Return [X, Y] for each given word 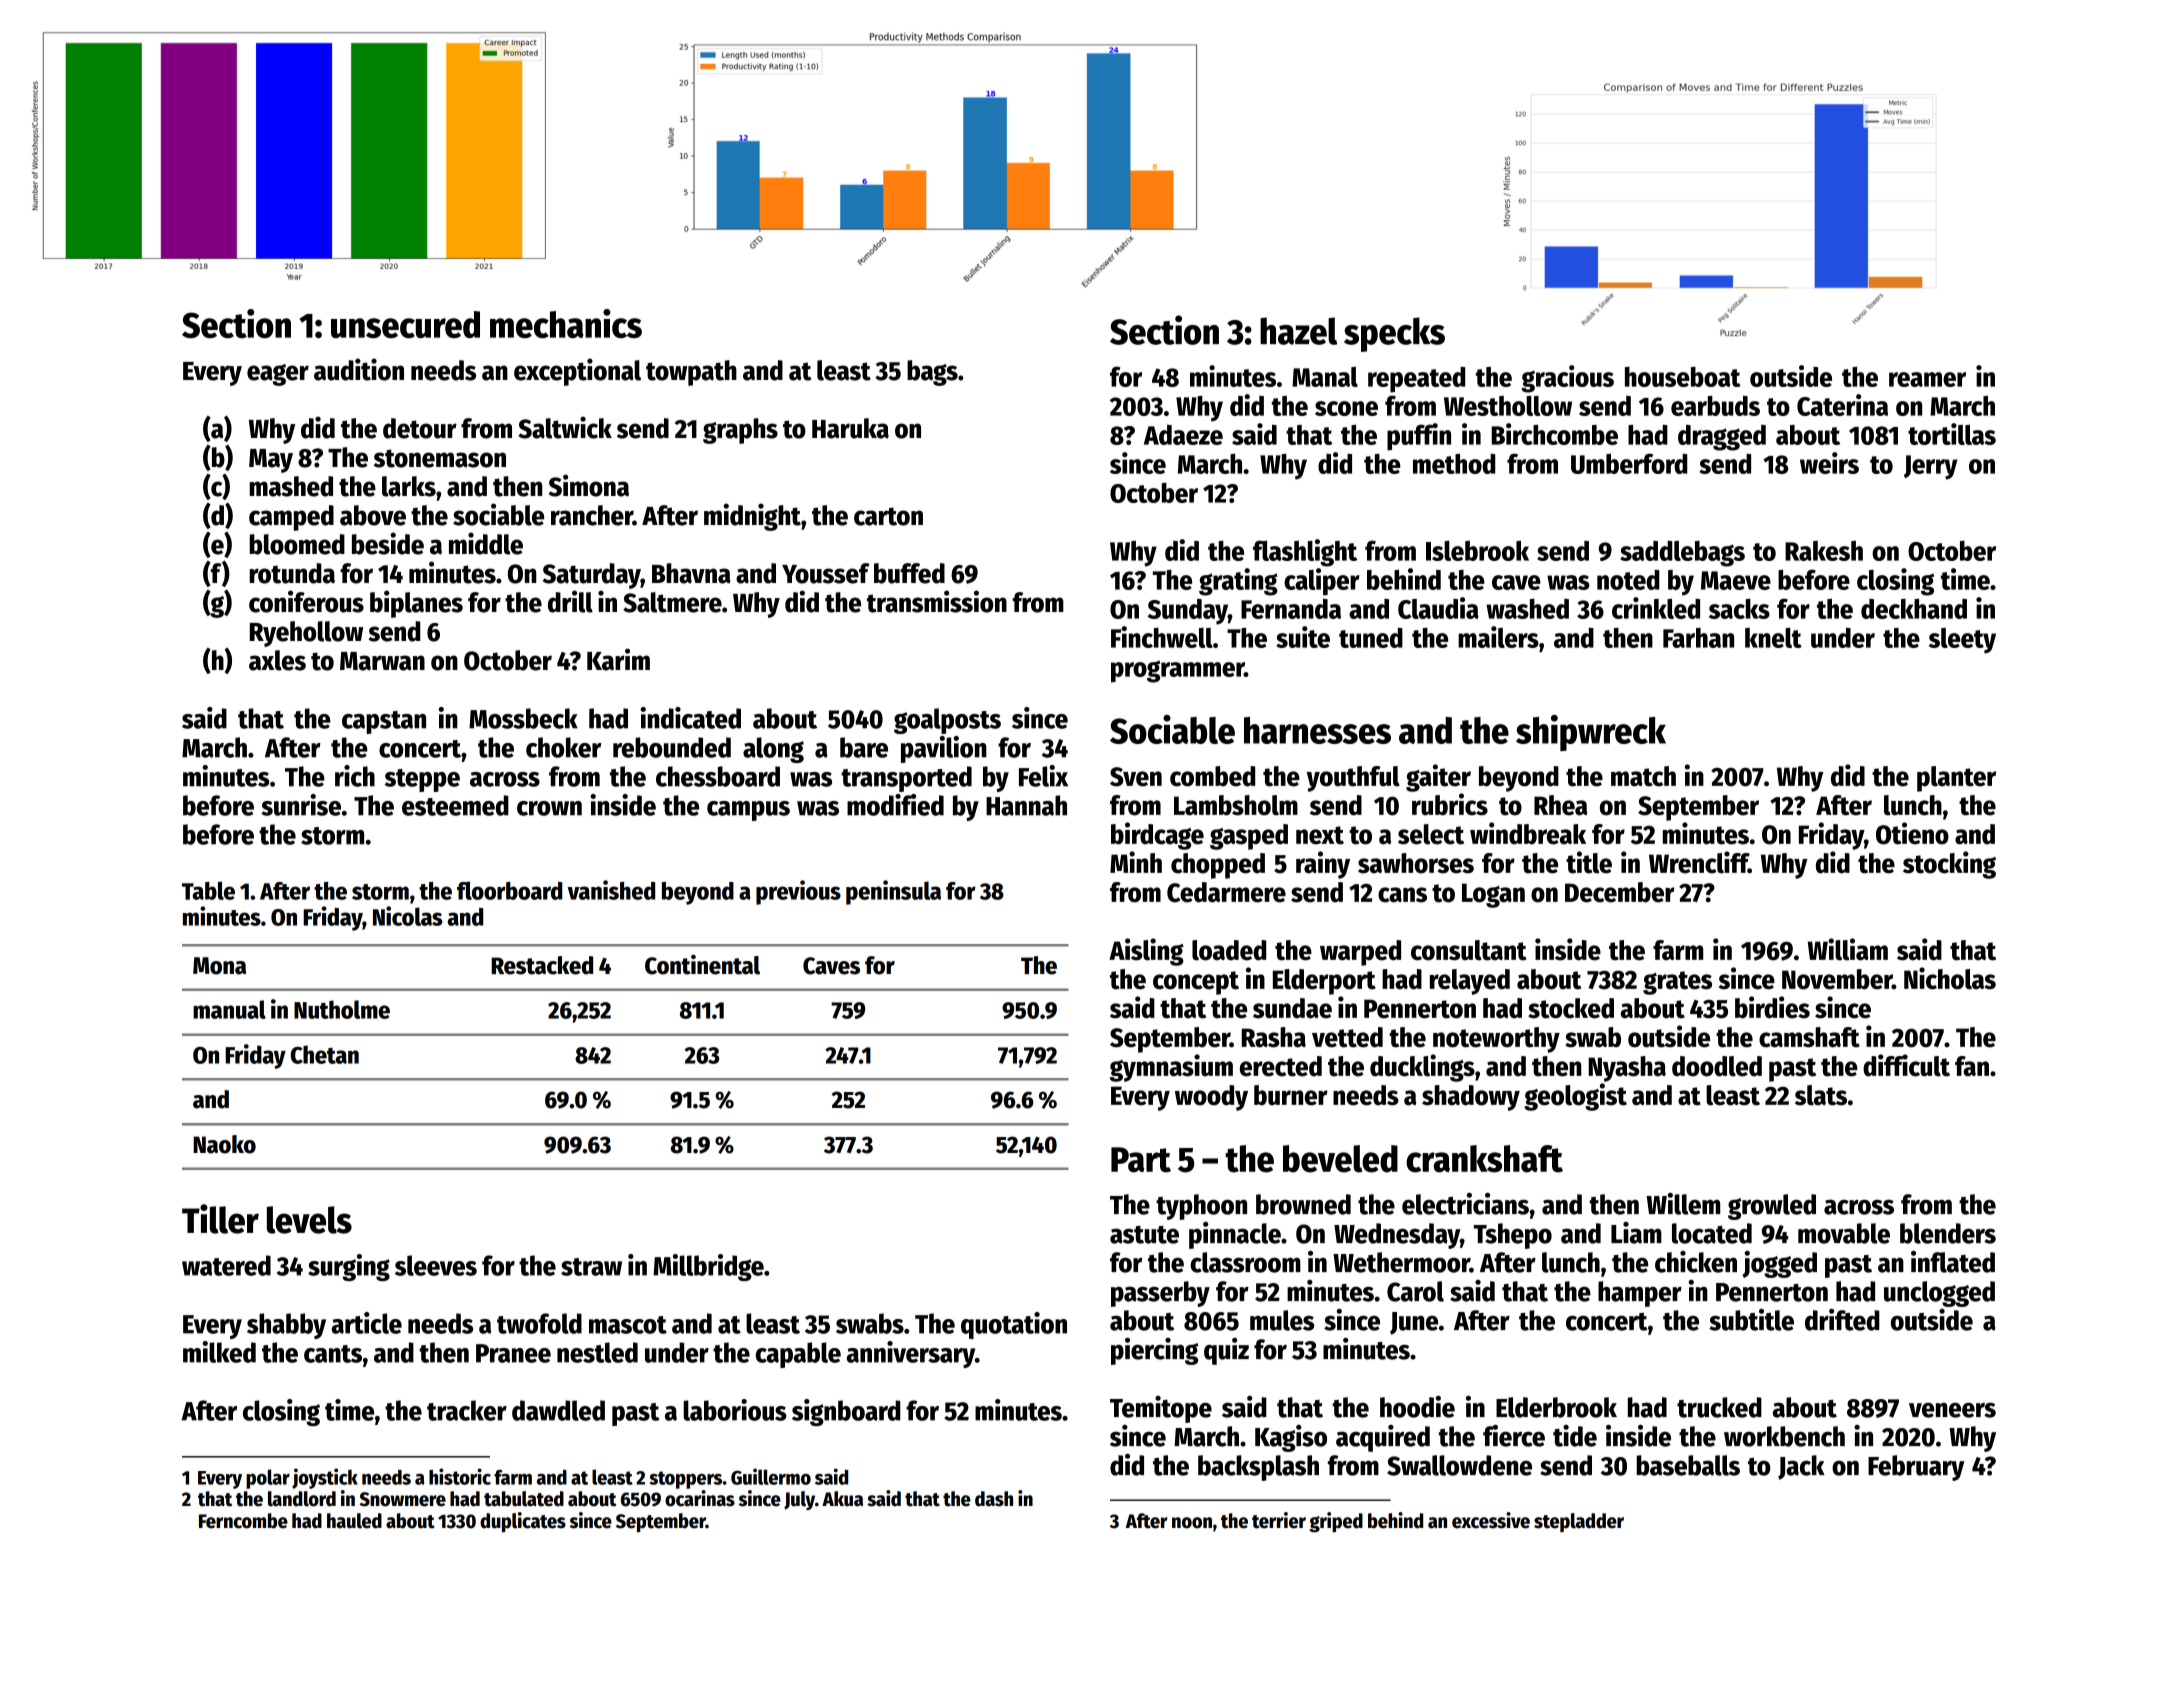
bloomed [297, 544]
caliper [1322, 582]
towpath [691, 373]
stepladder [1579, 1522]
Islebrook [1477, 550]
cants [333, 1354]
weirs [1829, 463]
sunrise [301, 805]
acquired [1383, 1438]
